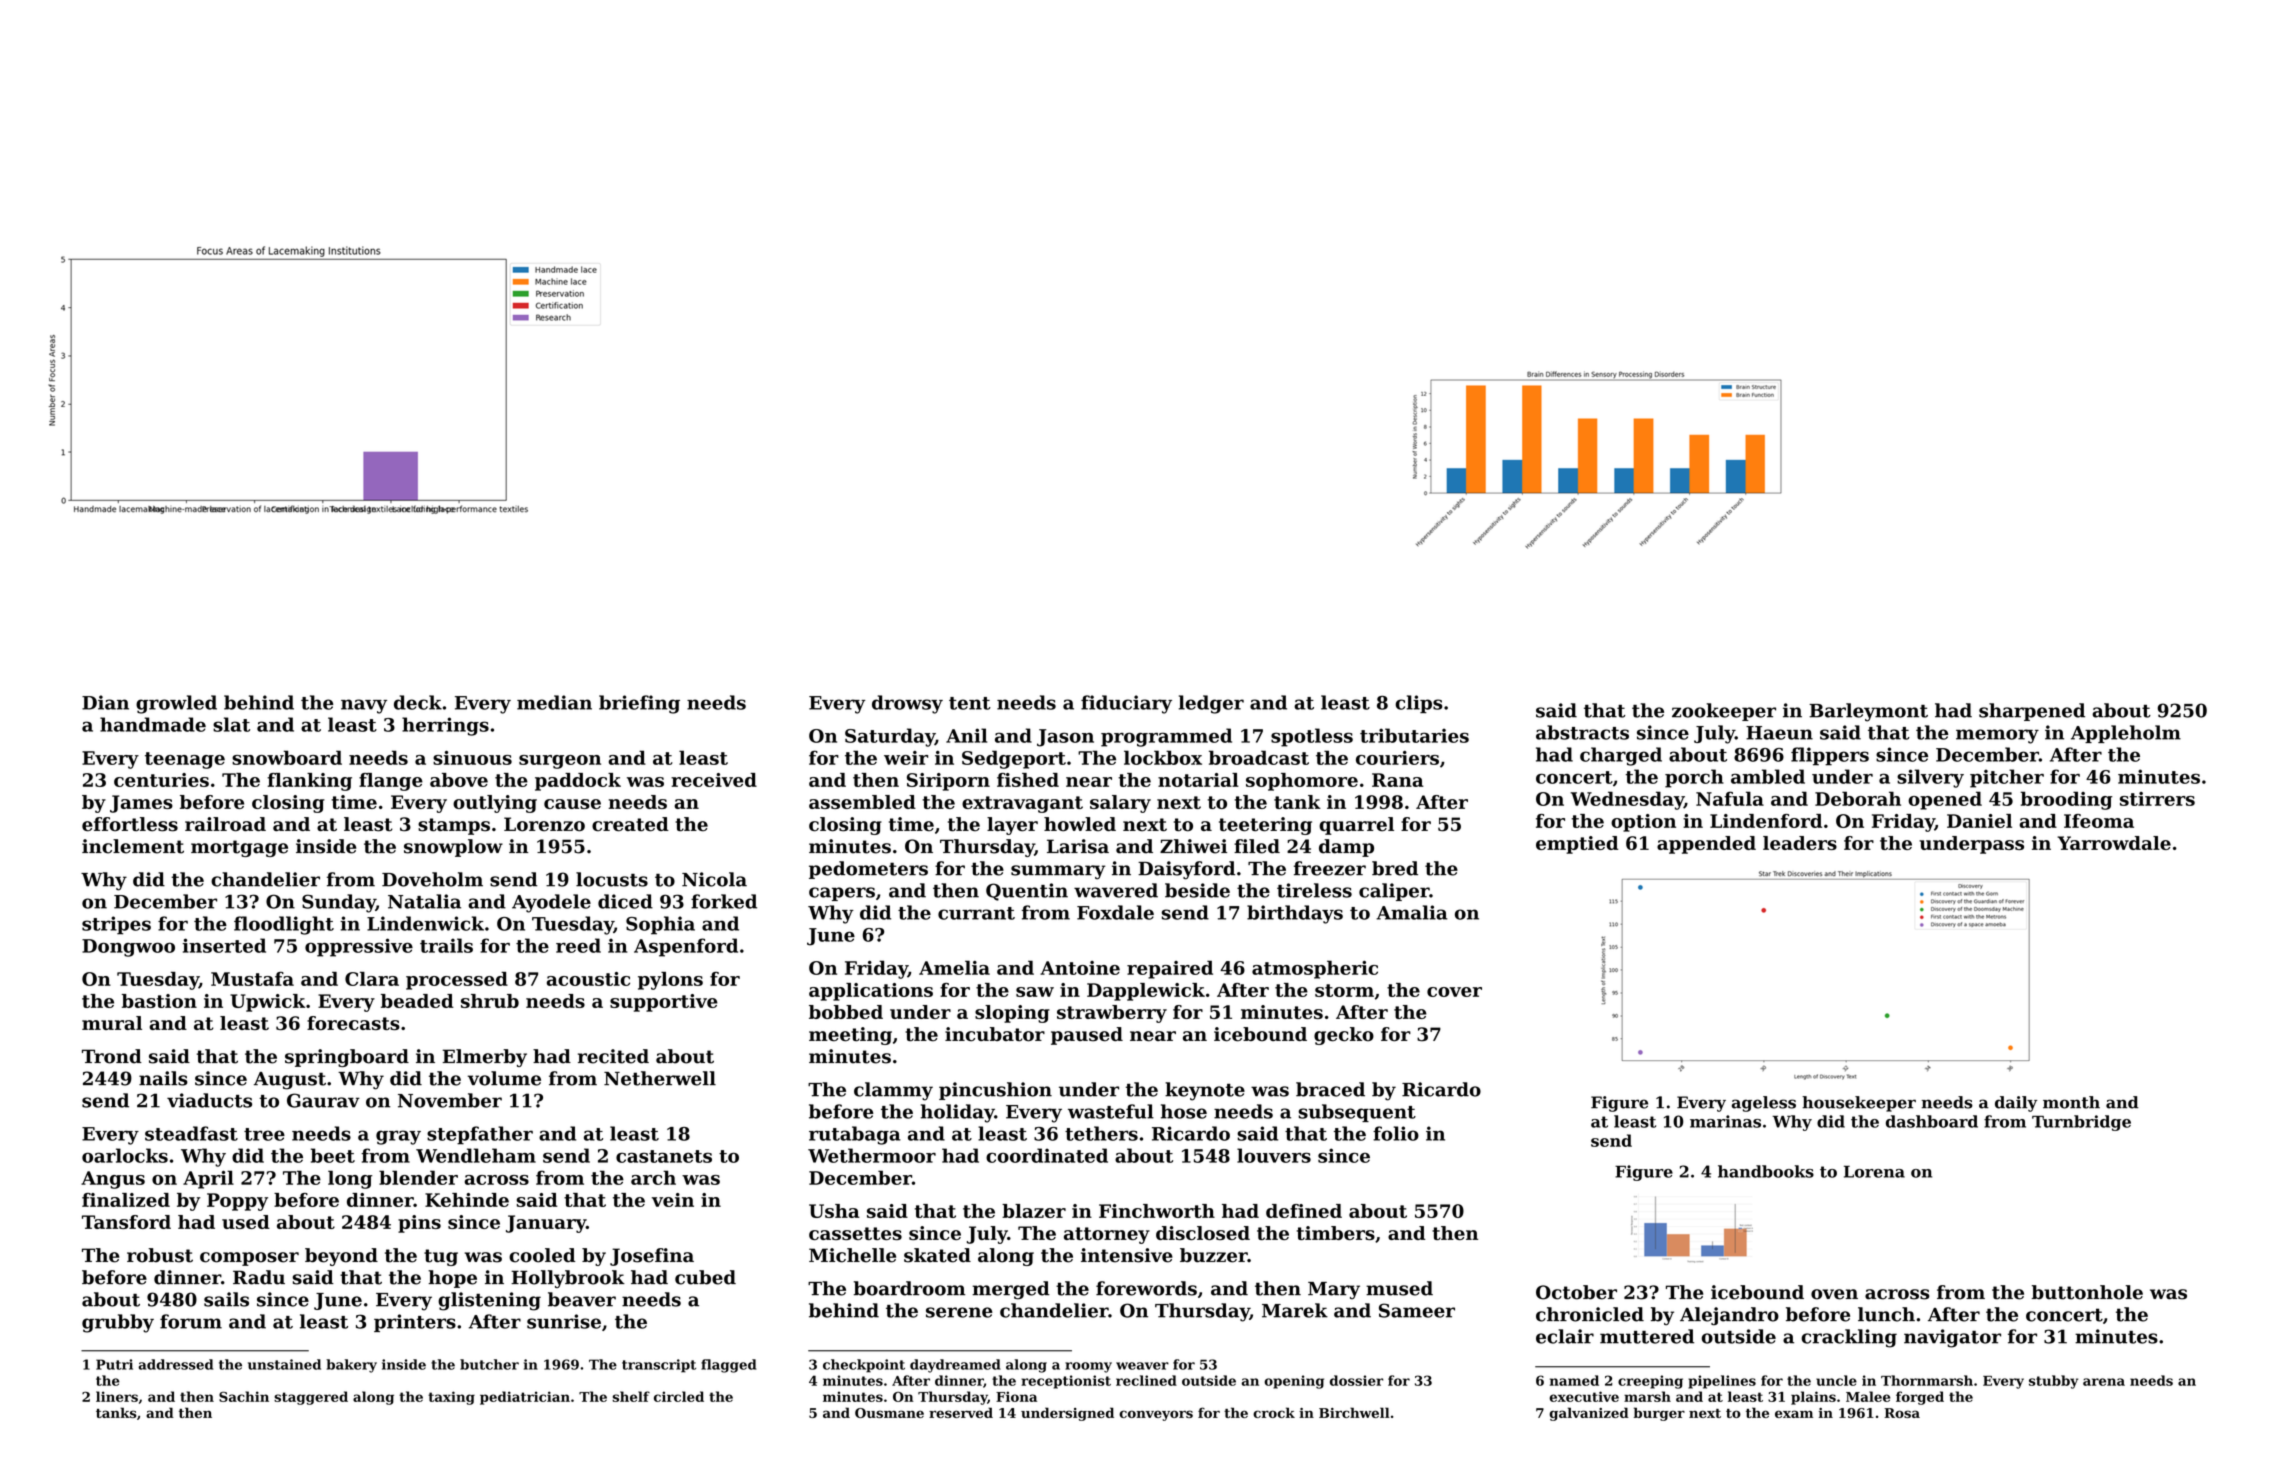 The image size is (2293, 1484). Describe the element at coordinates (453, 848) in the screenshot. I see `snowplow` at that location.
